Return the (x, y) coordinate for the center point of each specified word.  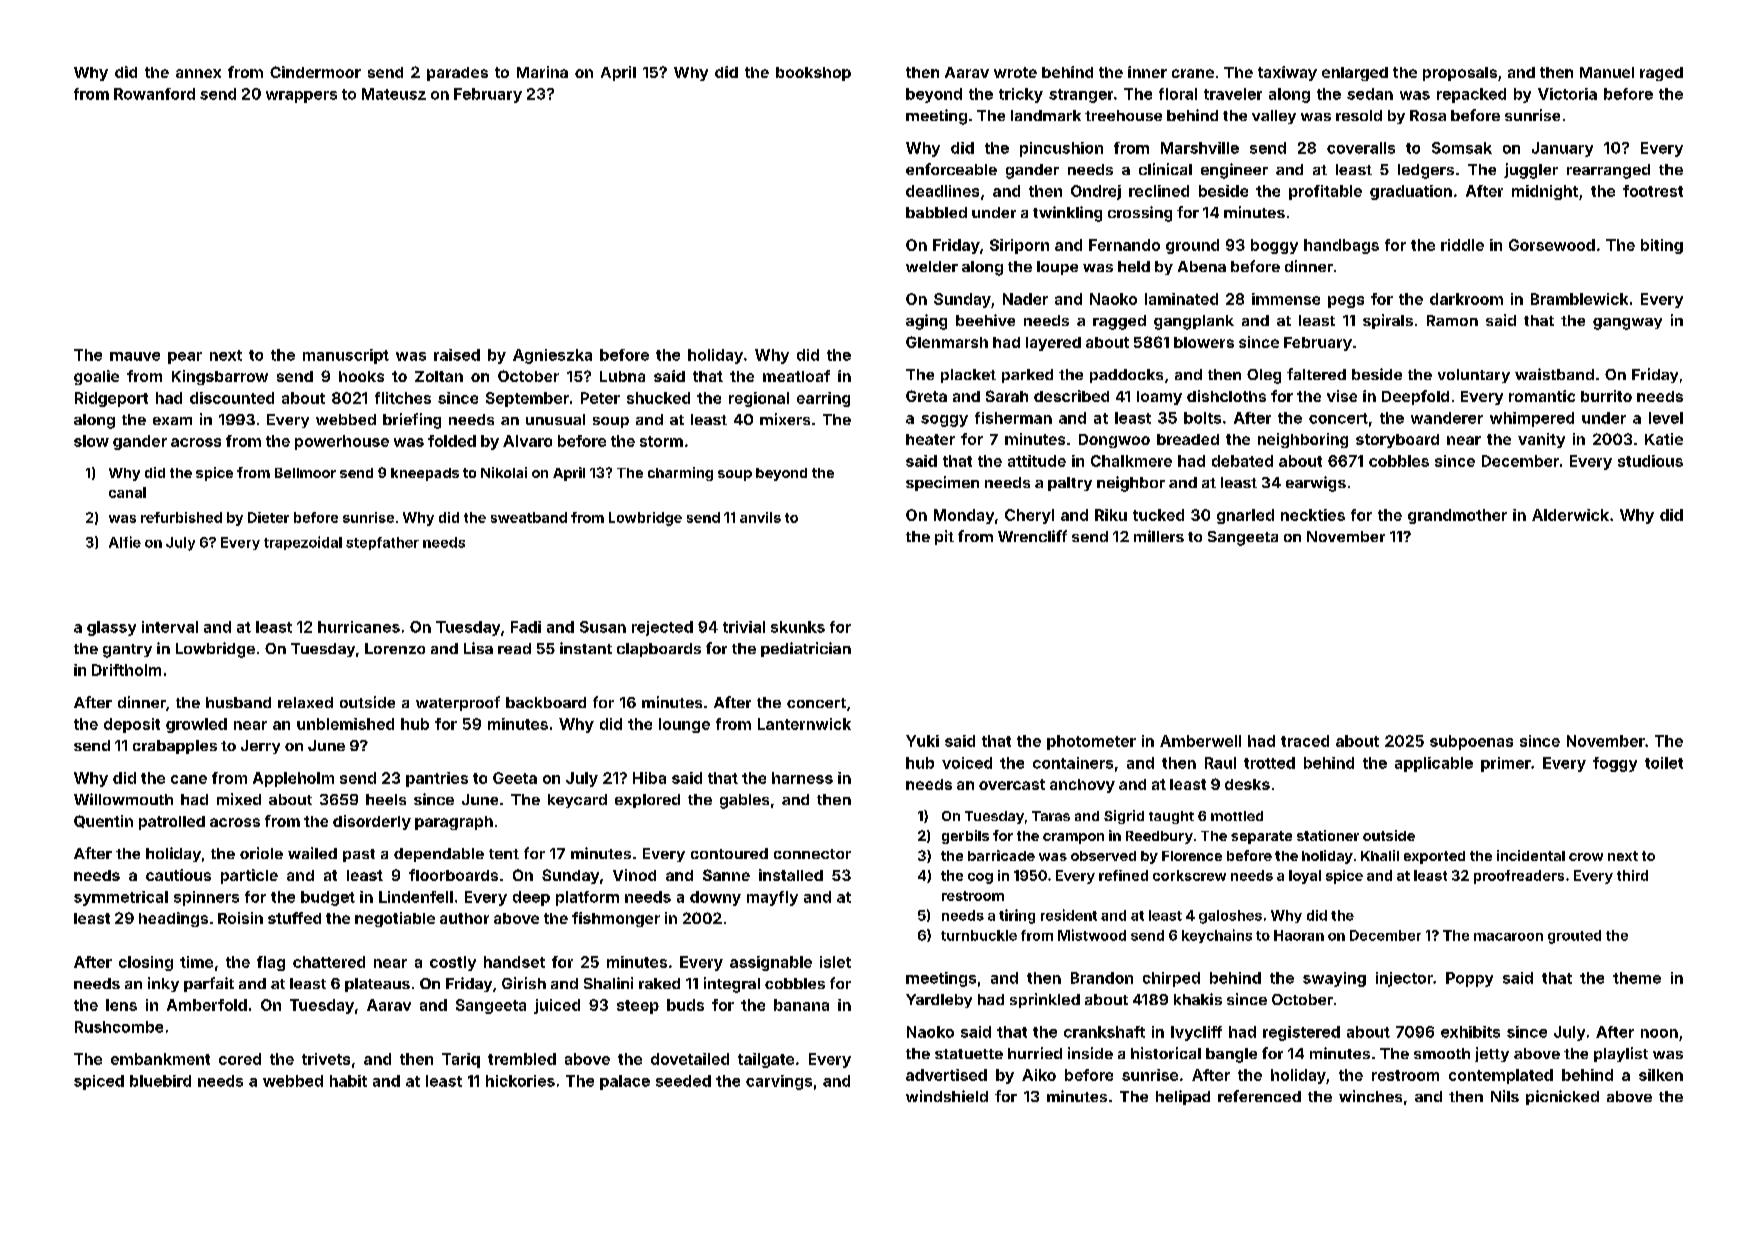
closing (146, 963)
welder (932, 266)
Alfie (125, 542)
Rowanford (154, 94)
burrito (1606, 396)
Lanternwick (804, 724)
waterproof (458, 703)
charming (680, 474)
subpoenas (1471, 742)
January (1562, 149)
